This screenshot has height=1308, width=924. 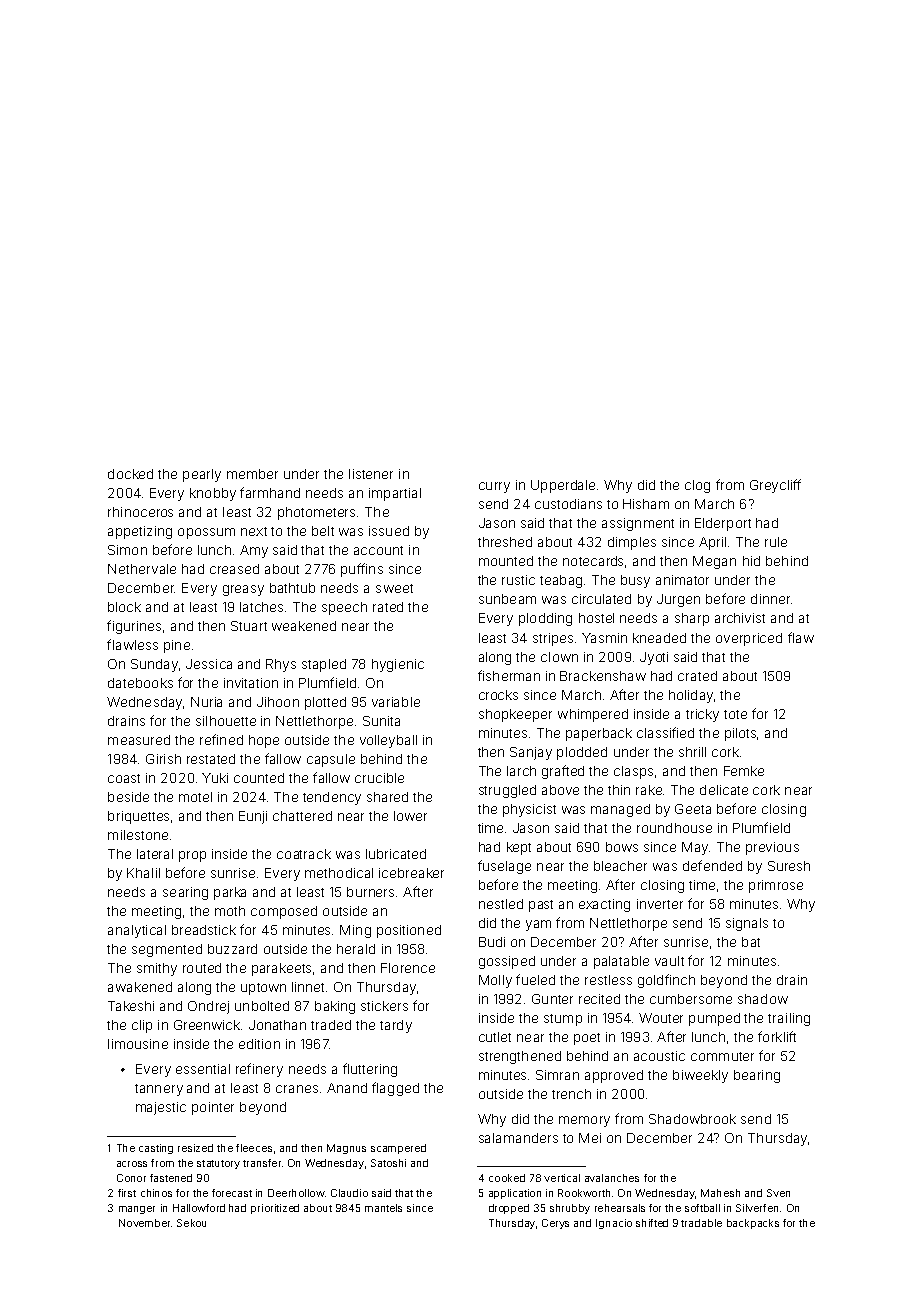 I want to click on Sven, so click(x=778, y=1193).
